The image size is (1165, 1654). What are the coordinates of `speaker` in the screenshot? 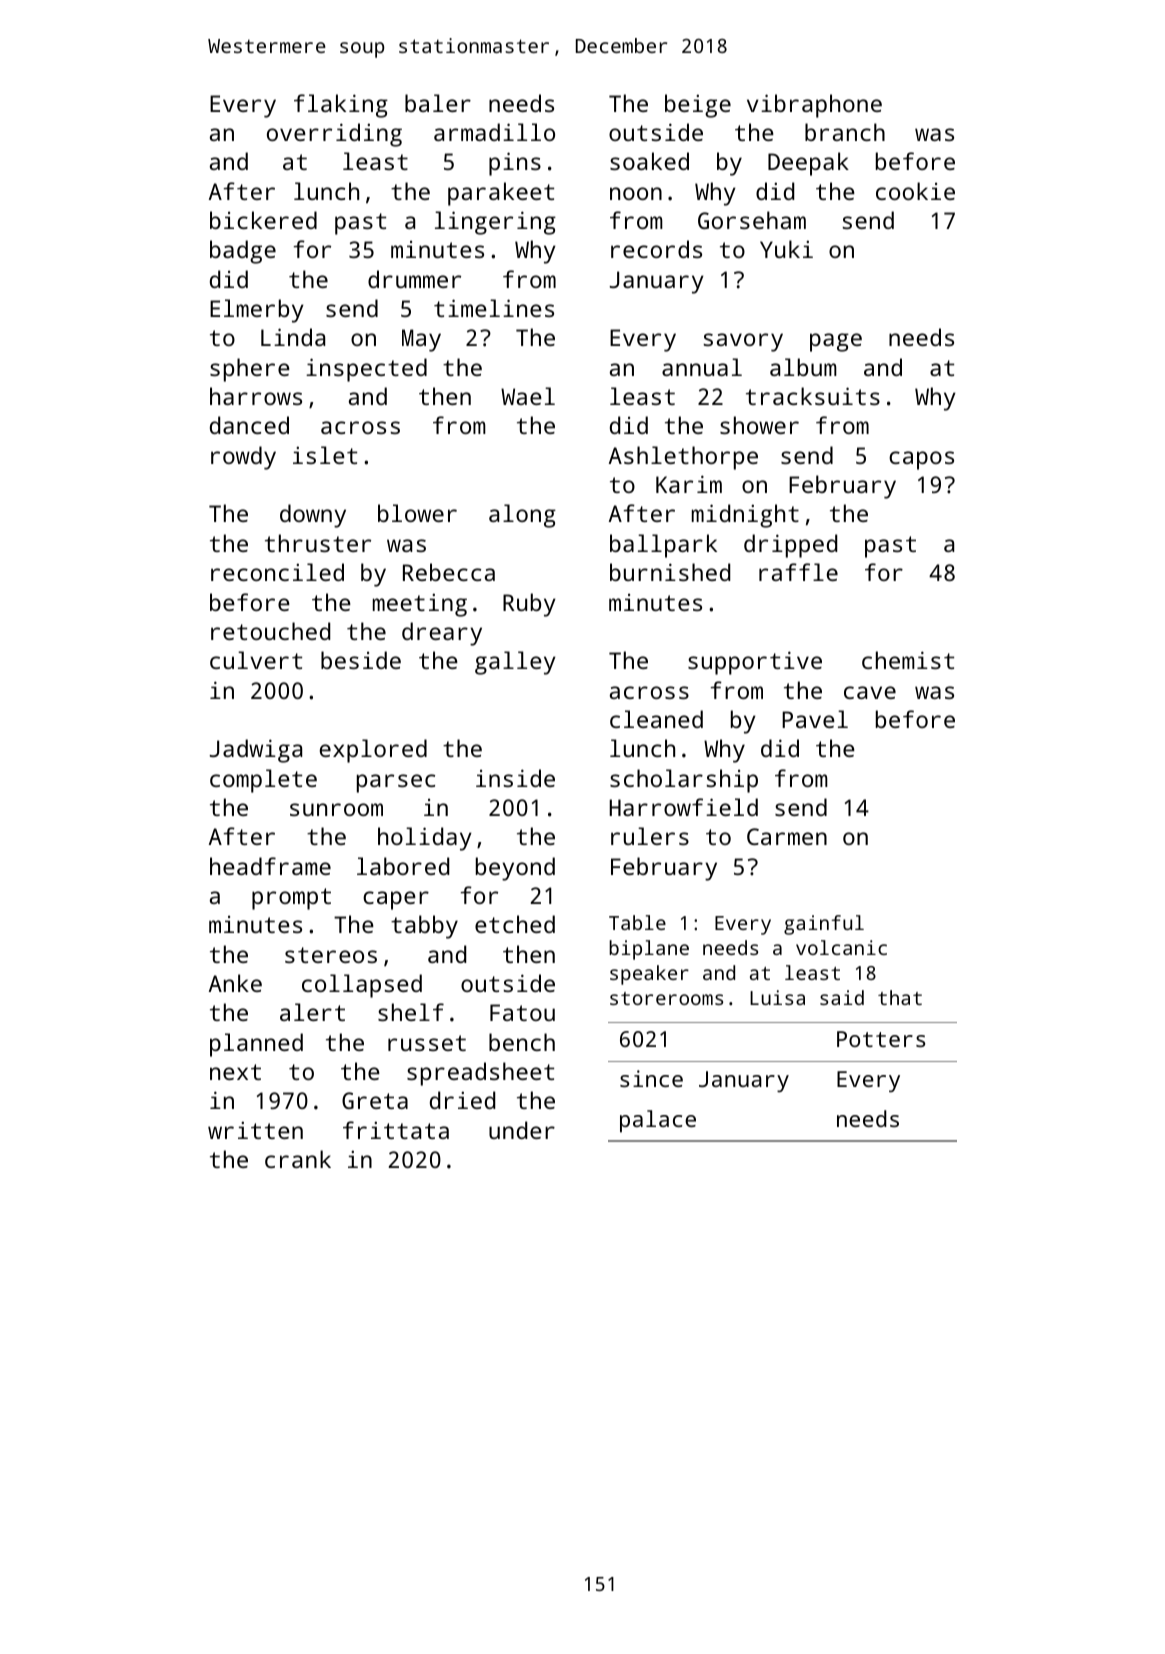 It's located at (649, 975).
